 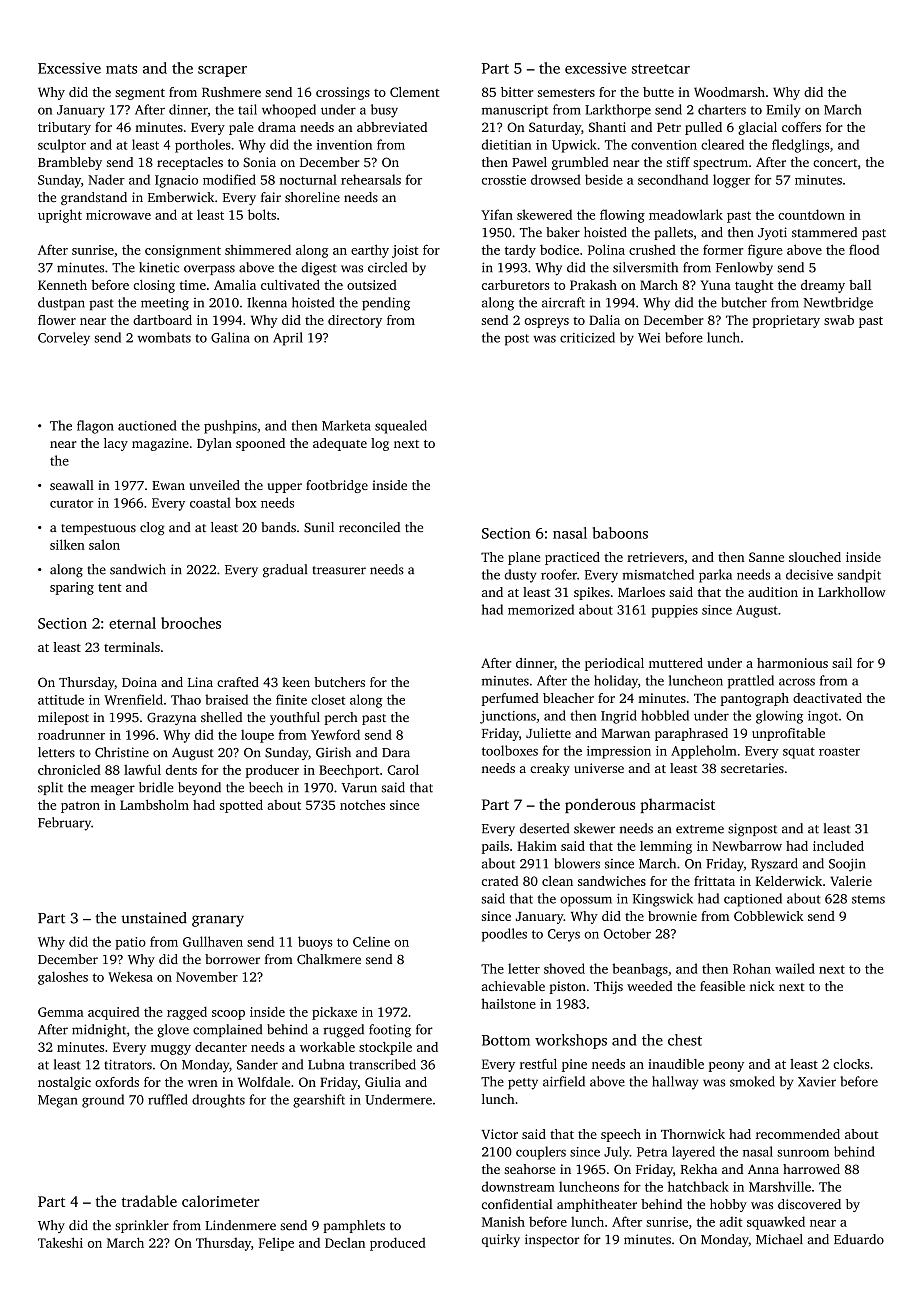 I want to click on notches, so click(x=362, y=805).
